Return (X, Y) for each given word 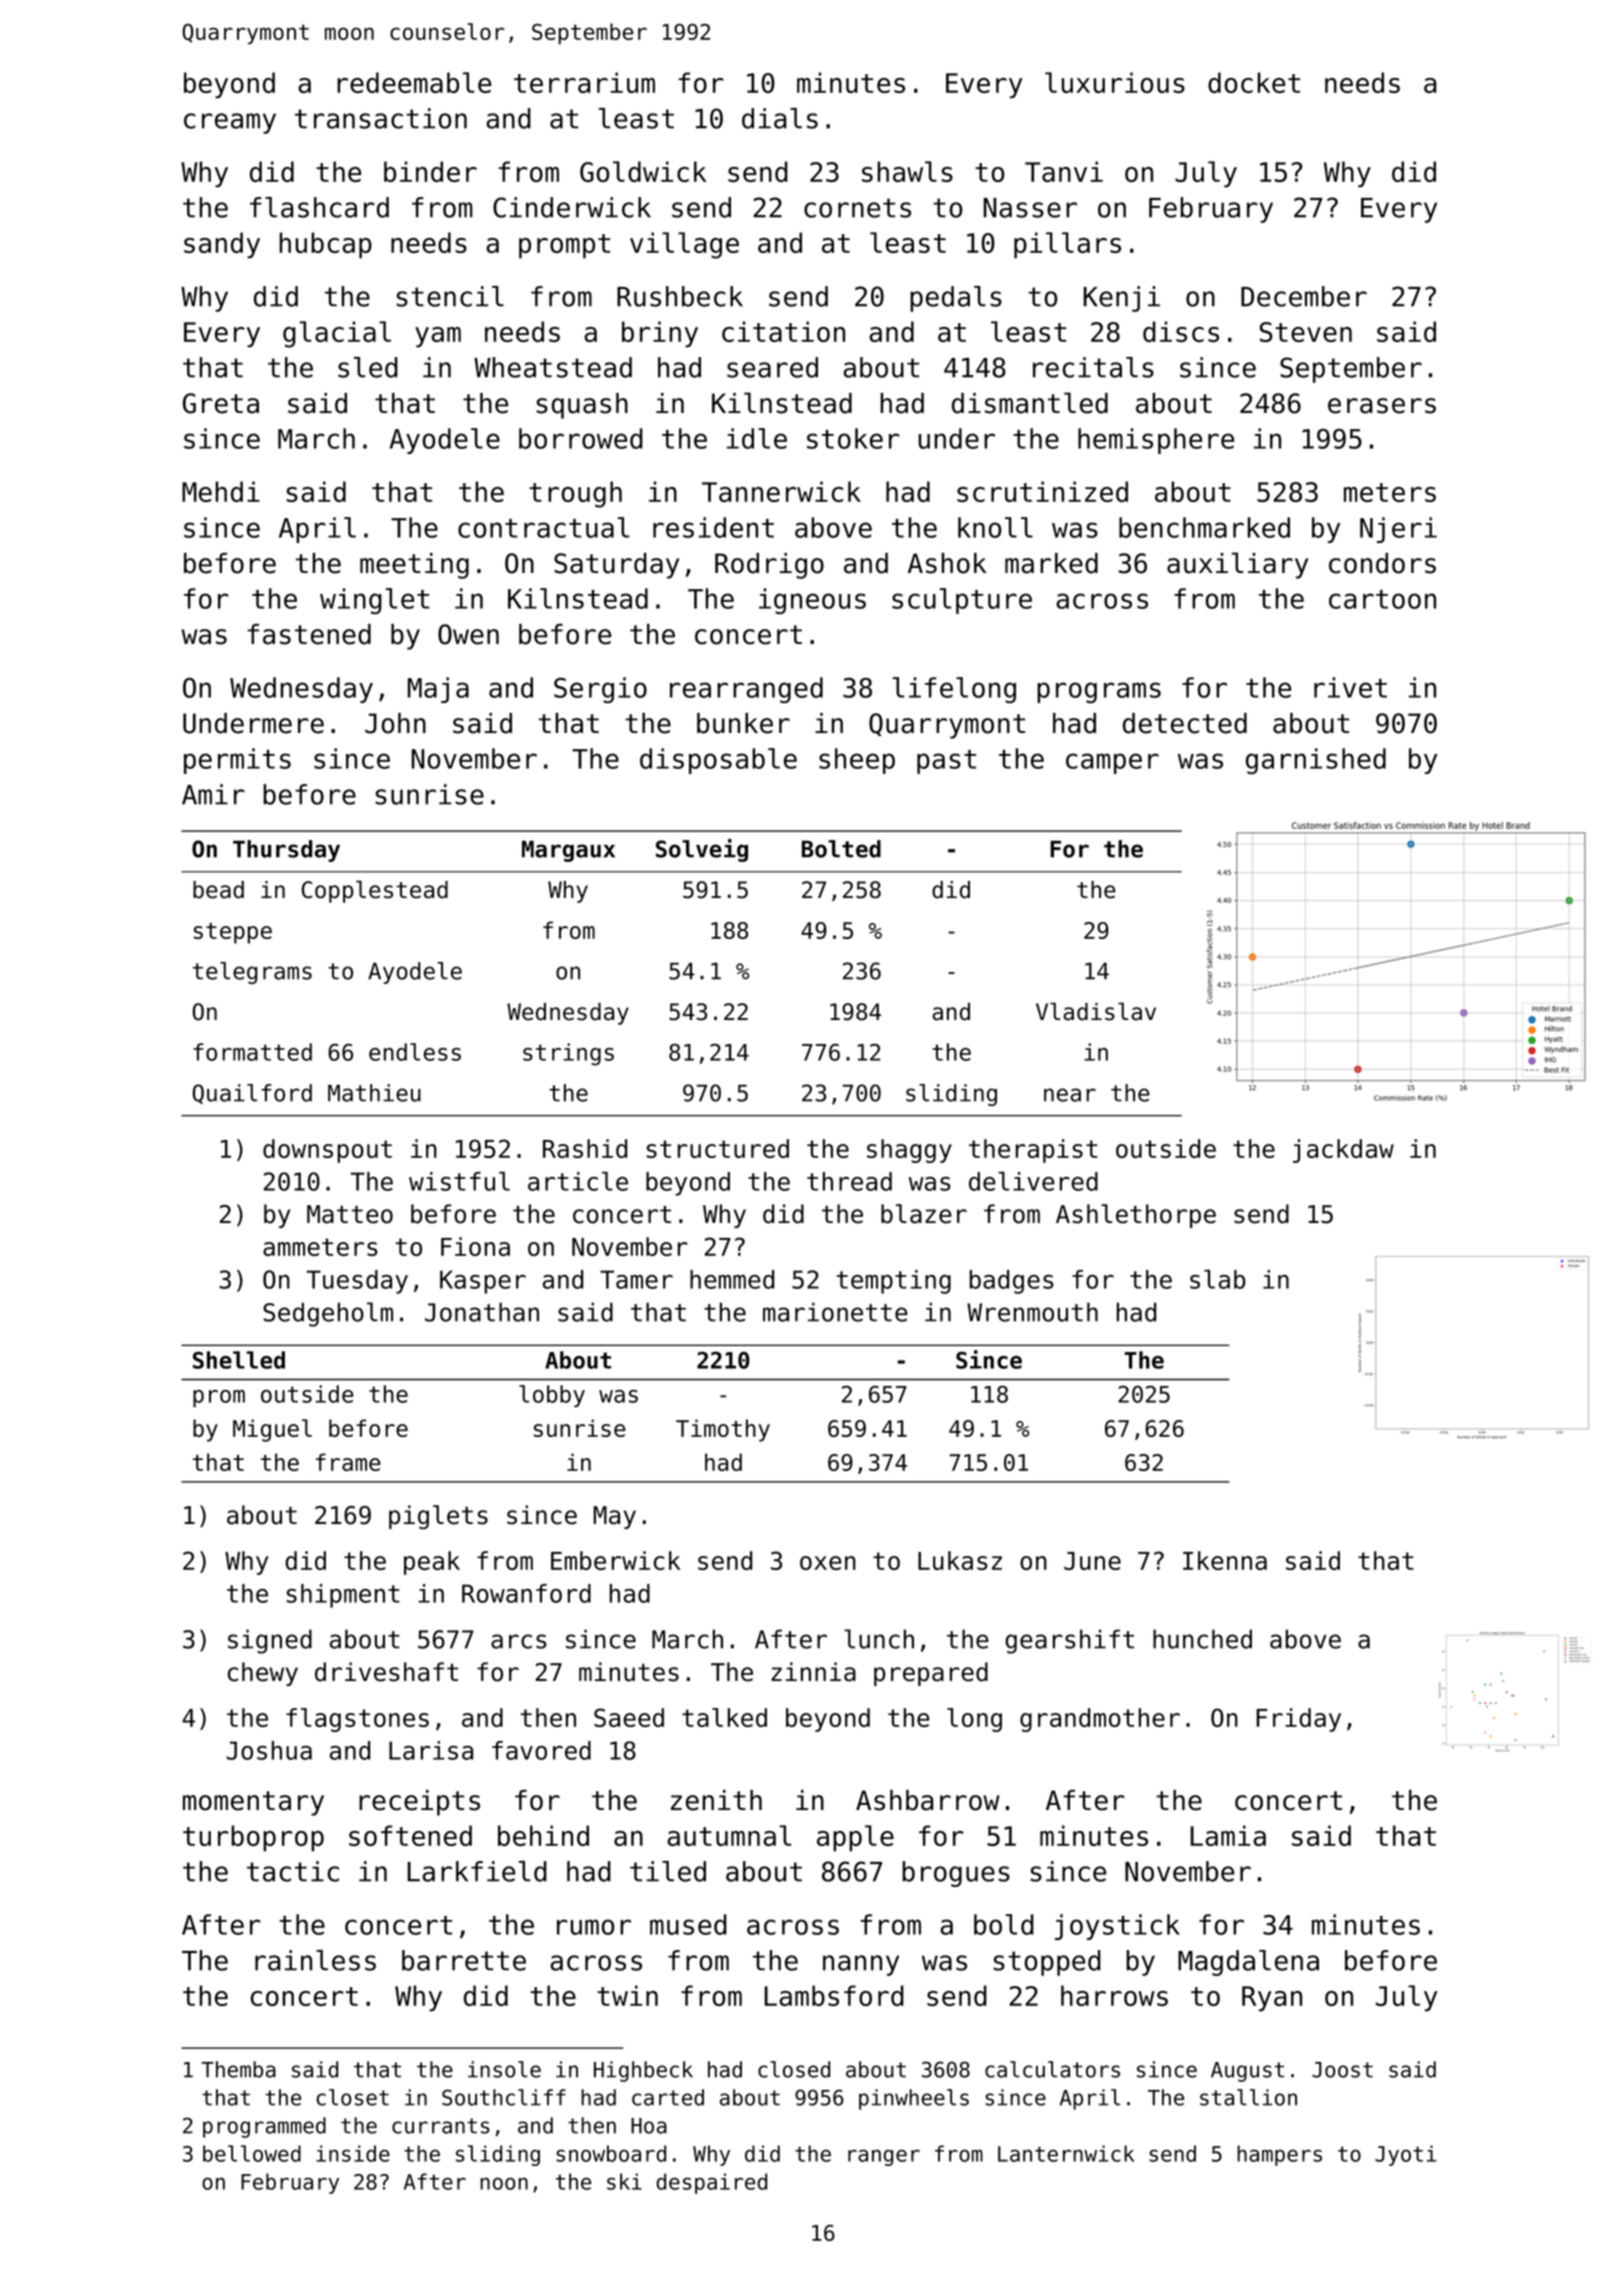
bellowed (252, 2153)
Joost (1342, 2070)
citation (783, 331)
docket (1254, 82)
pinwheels (914, 2099)
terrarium (584, 82)
